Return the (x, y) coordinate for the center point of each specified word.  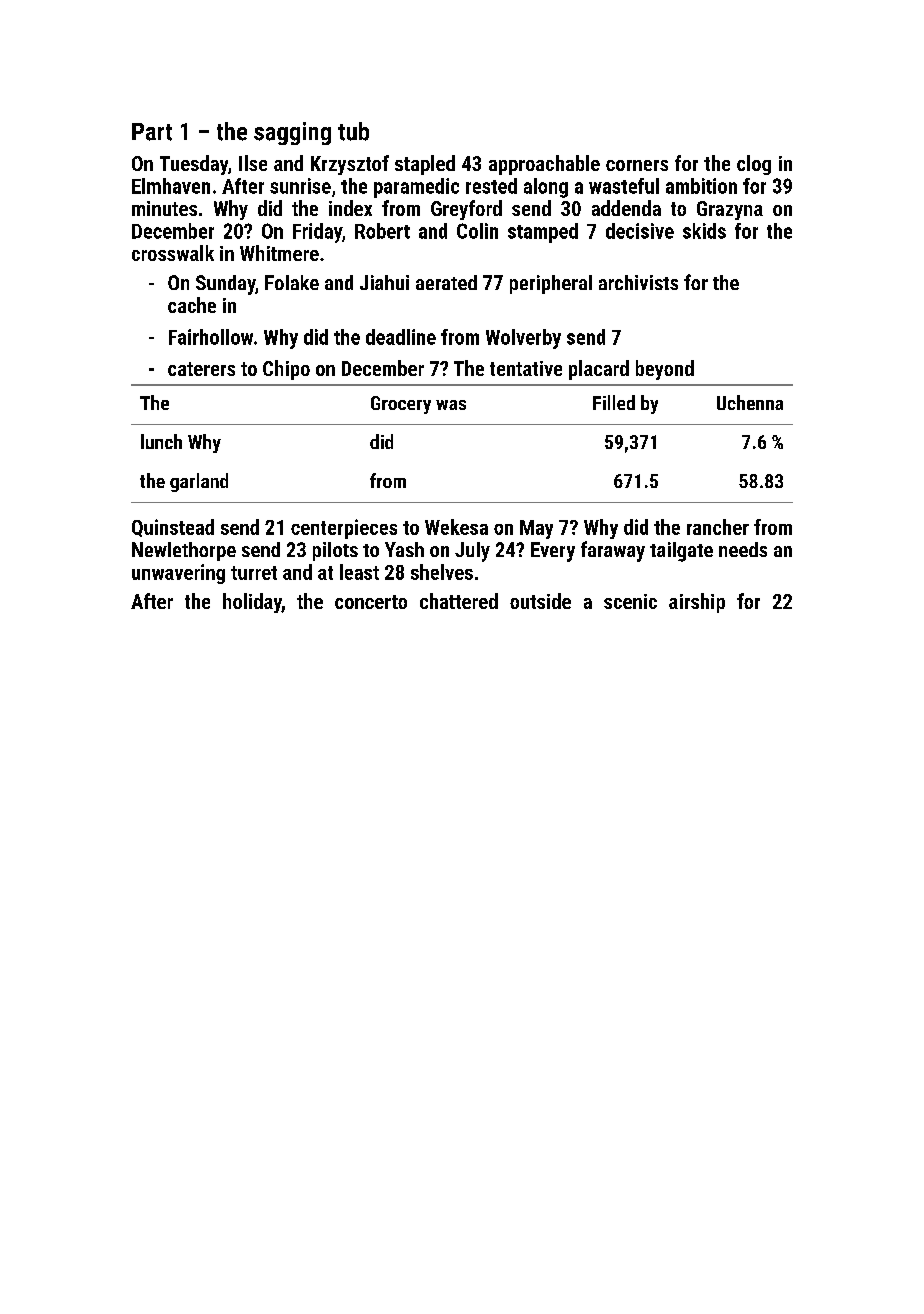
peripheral (551, 284)
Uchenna (750, 402)
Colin (477, 231)
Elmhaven (171, 186)
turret (254, 573)
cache (192, 305)
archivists (638, 282)
